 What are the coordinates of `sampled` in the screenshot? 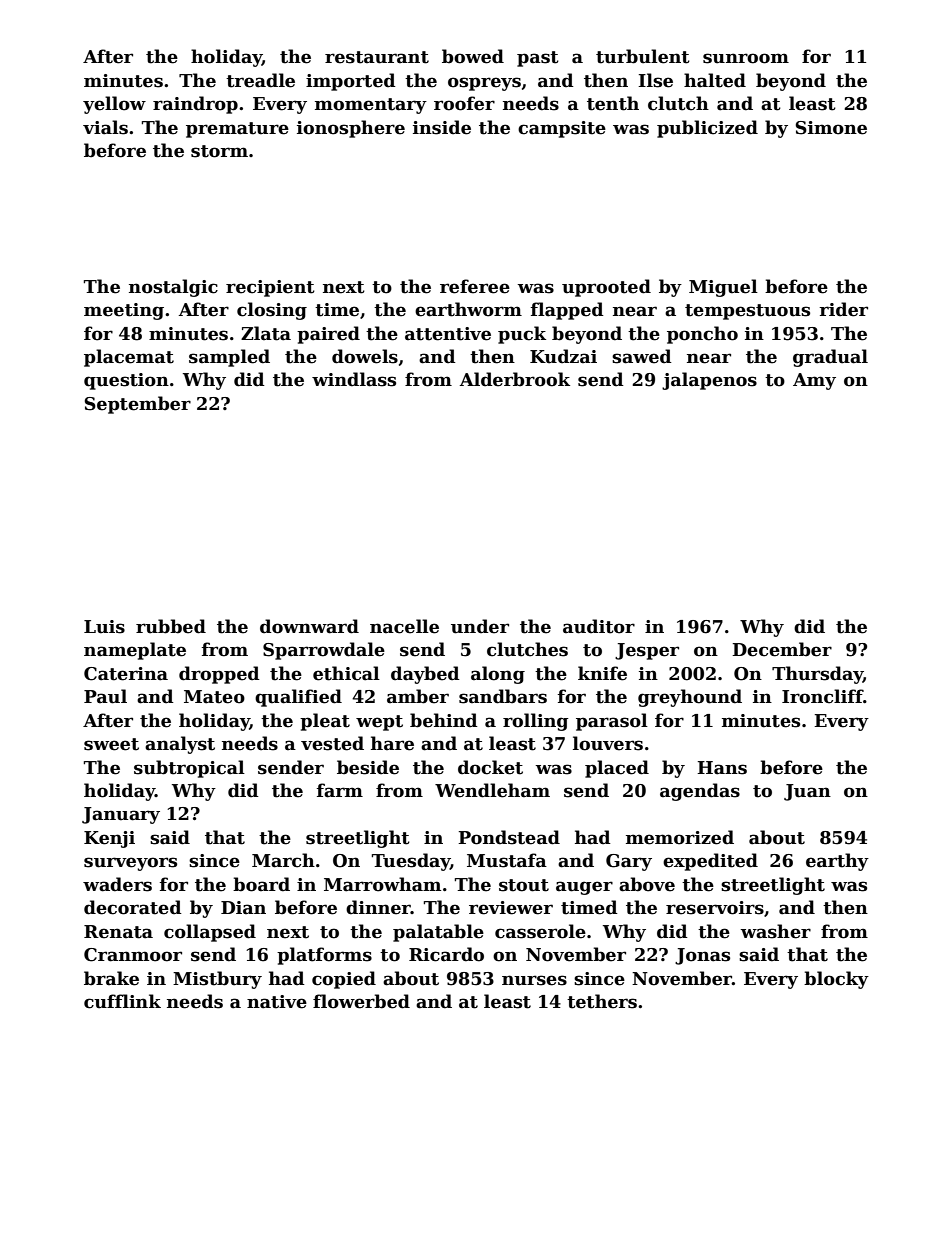 It's located at (229, 358).
